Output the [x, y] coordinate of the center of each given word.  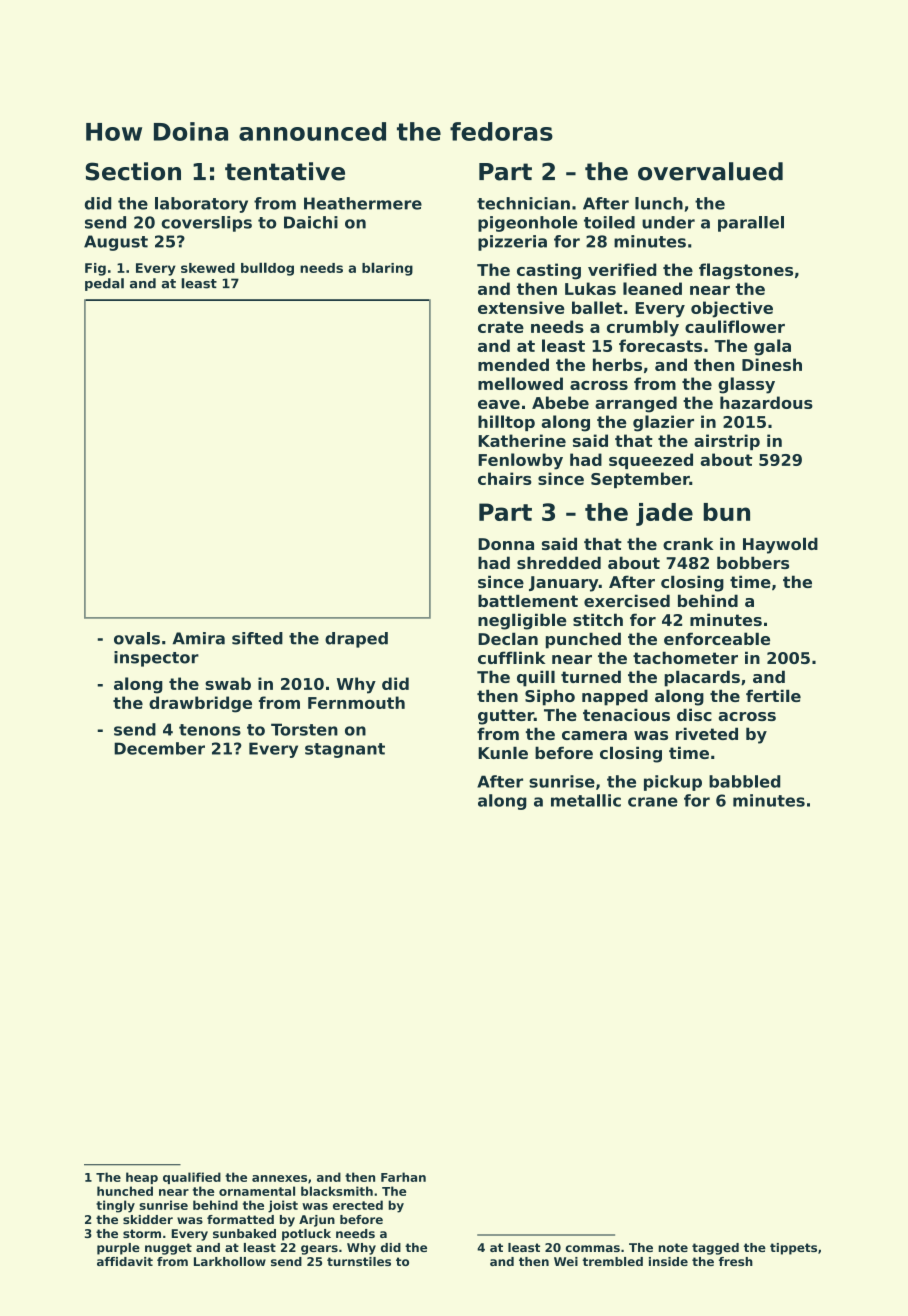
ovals [137, 638]
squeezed [651, 461]
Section [133, 171]
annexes [279, 1178]
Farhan [403, 1177]
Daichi [311, 222]
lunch [659, 203]
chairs [505, 478]
